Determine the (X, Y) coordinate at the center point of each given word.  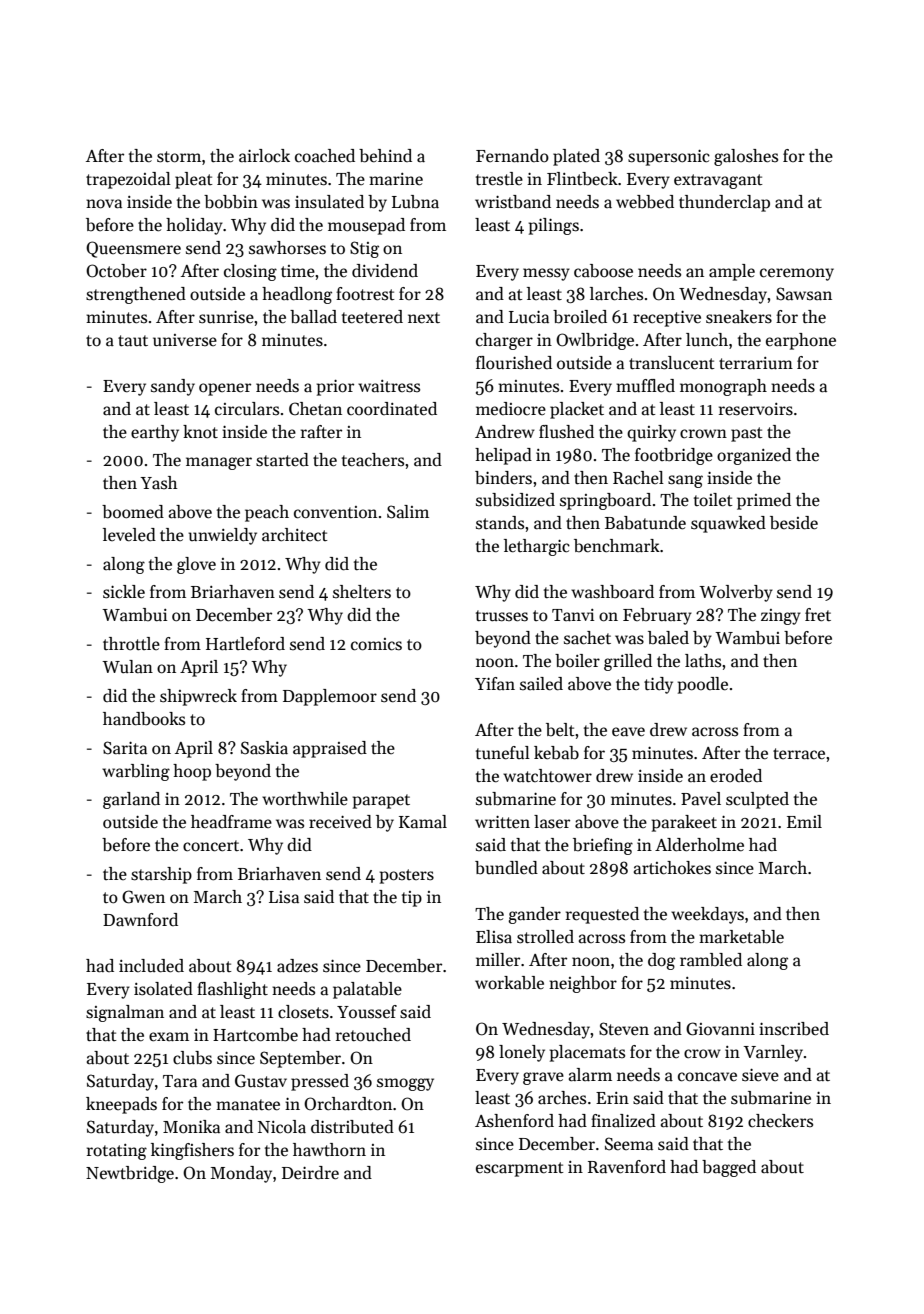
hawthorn (329, 1150)
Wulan (127, 667)
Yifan (495, 684)
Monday (241, 1174)
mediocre (511, 409)
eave (628, 732)
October (116, 271)
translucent (672, 363)
